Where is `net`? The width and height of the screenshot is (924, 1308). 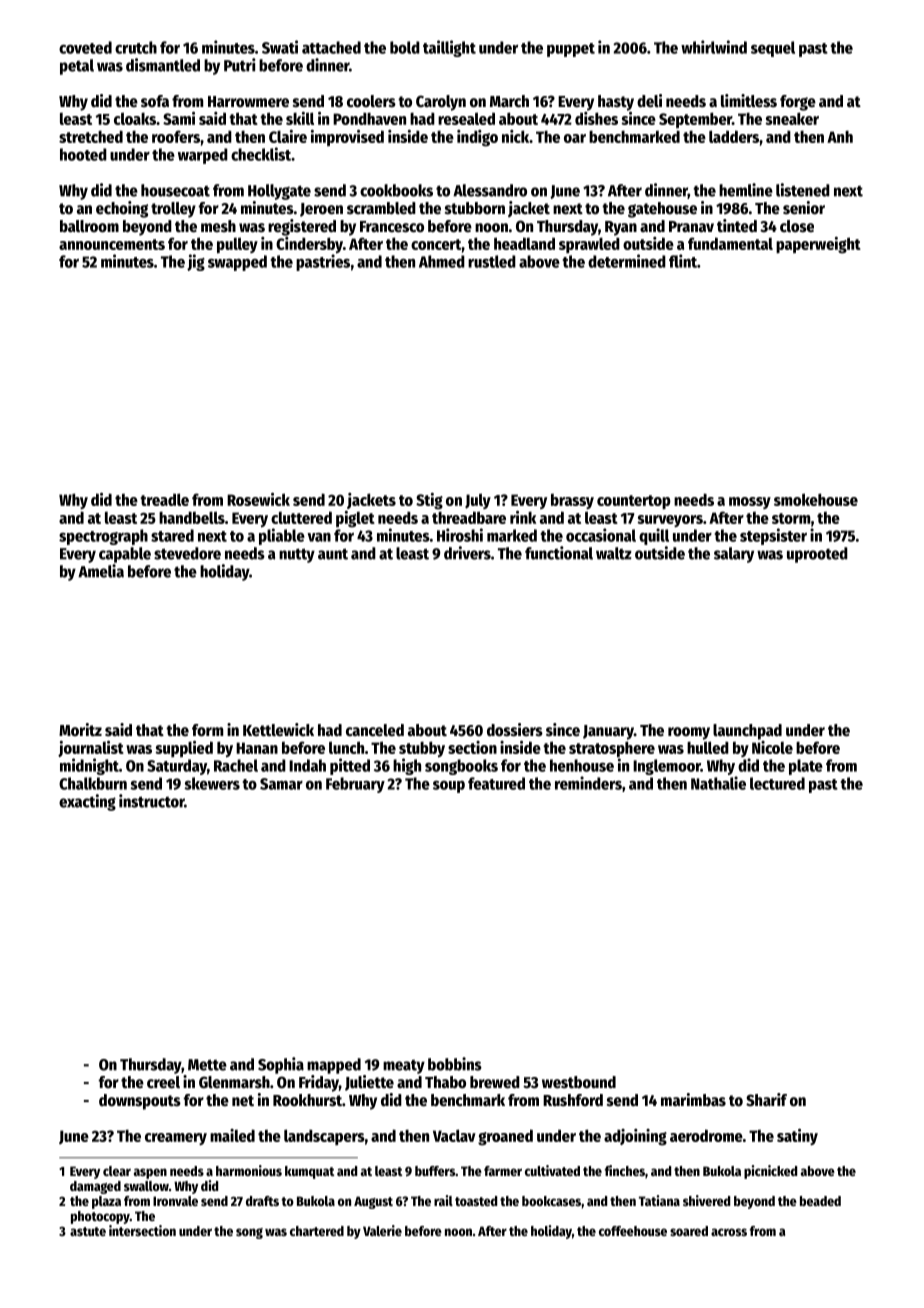
net is located at coordinates (243, 1101).
